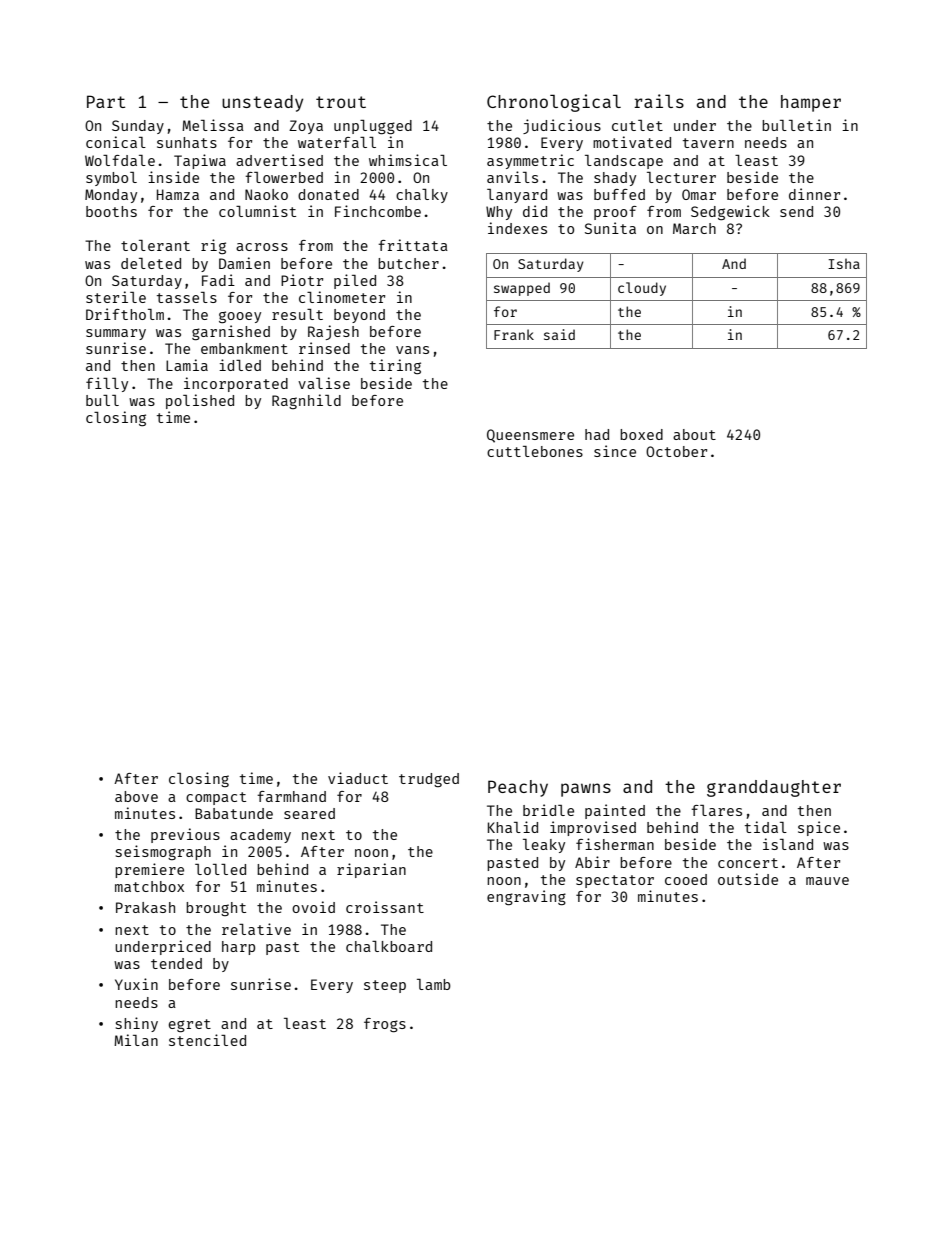 Image resolution: width=952 pixels, height=1233 pixels. What do you see at coordinates (107, 384) in the image?
I see `filly` at bounding box center [107, 384].
